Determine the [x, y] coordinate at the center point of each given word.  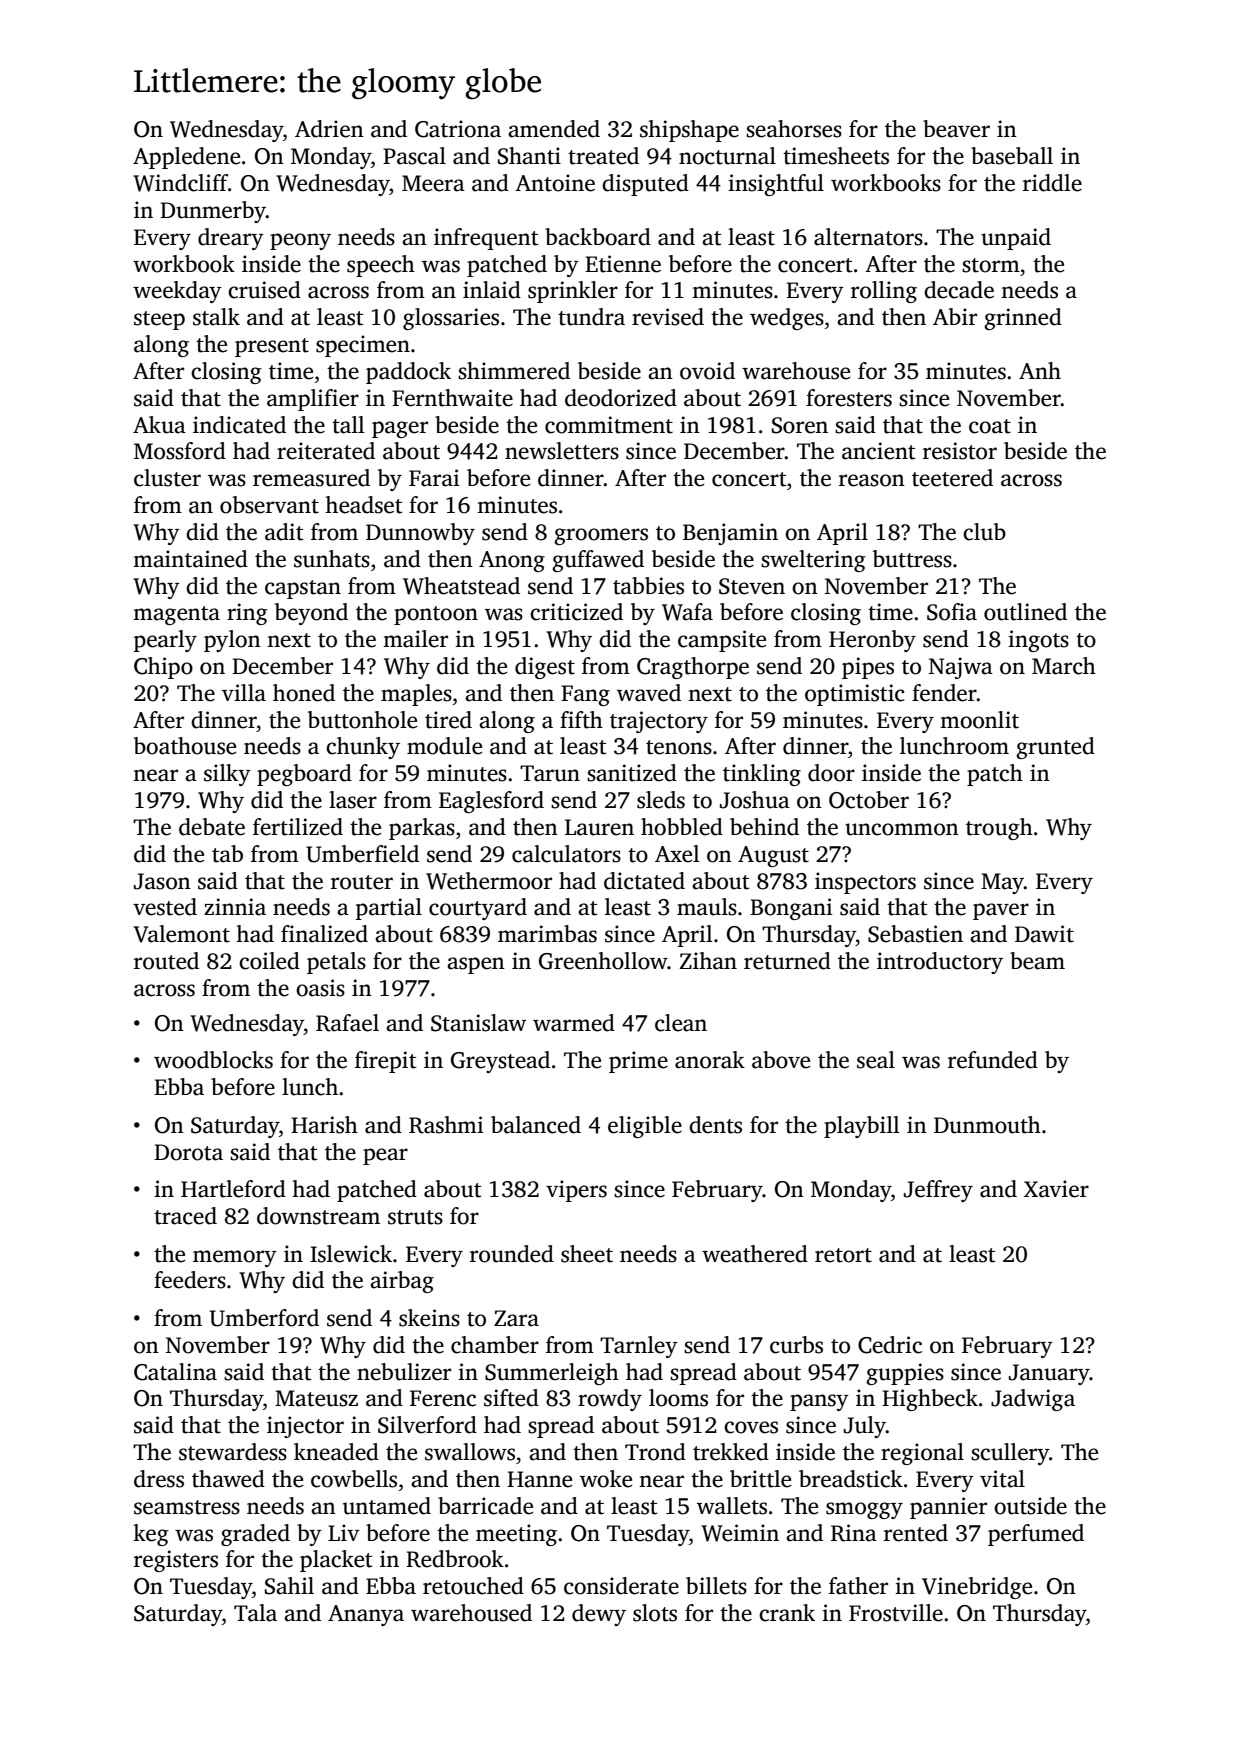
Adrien [329, 129]
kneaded [336, 1452]
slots [655, 1613]
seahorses [794, 129]
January [1049, 1374]
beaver [956, 129]
